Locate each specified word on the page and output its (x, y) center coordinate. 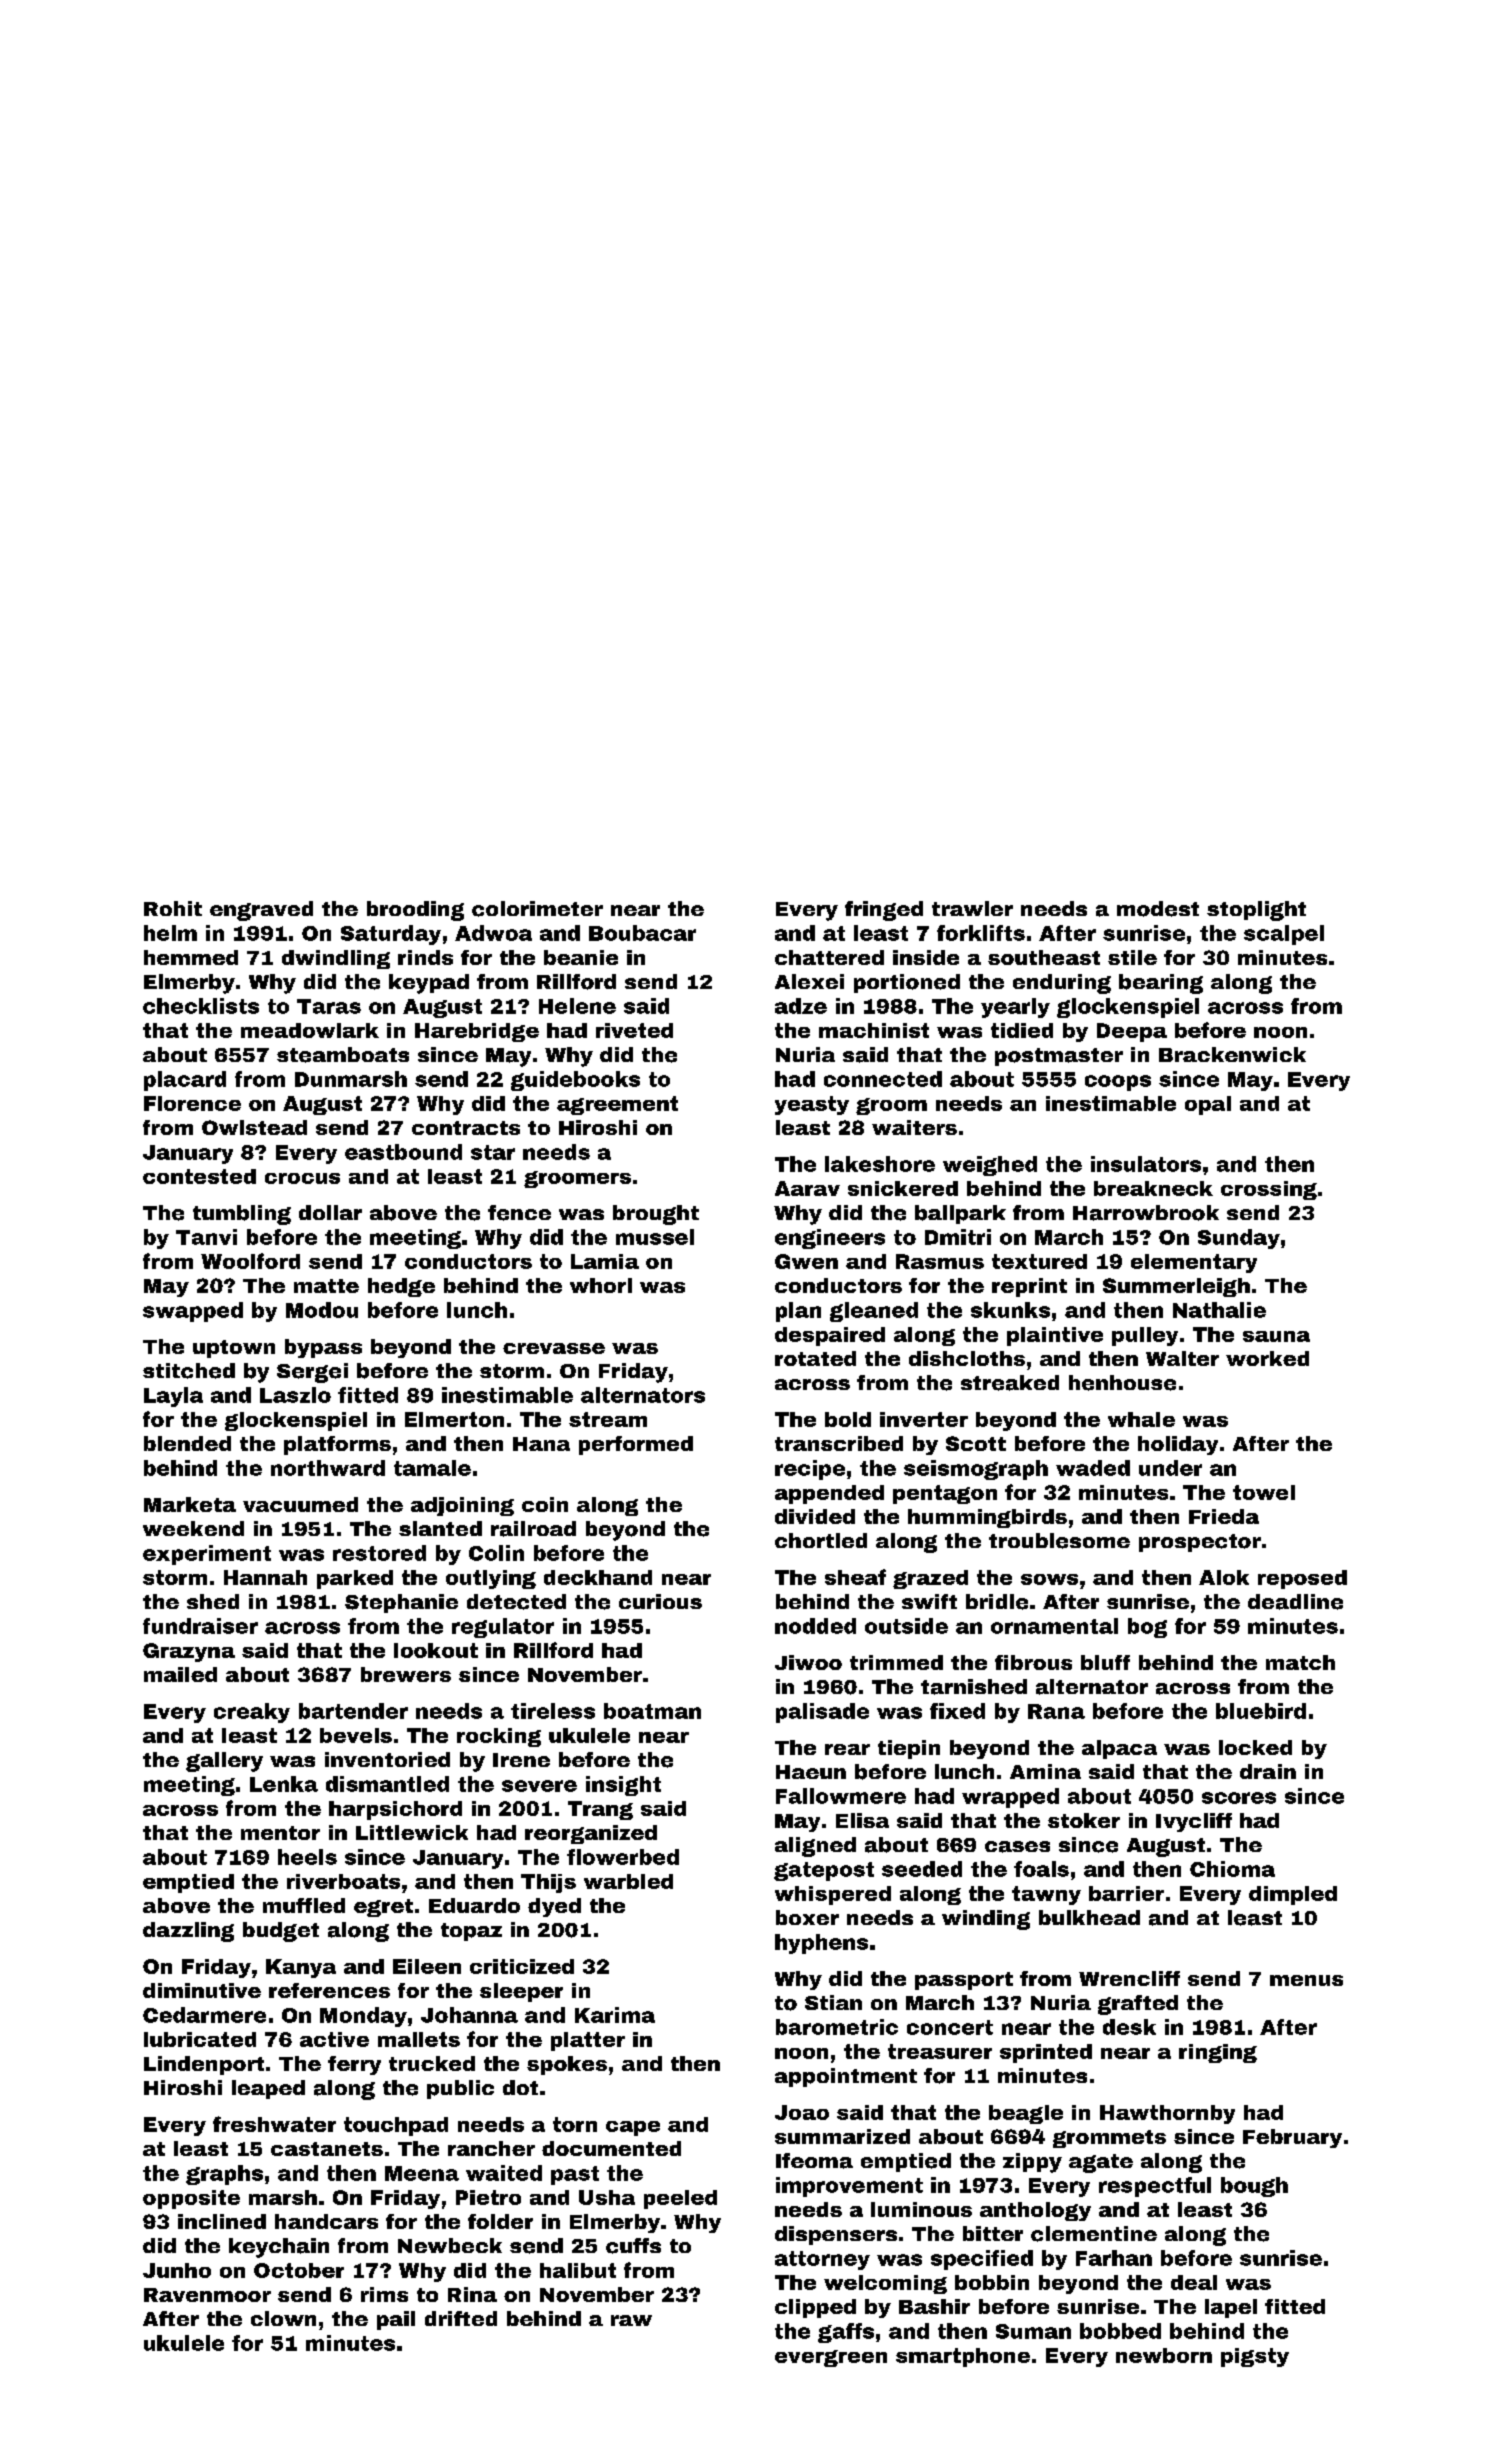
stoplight (1256, 911)
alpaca (1119, 1749)
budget (281, 1932)
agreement (617, 1105)
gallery (224, 1762)
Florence (192, 1103)
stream (608, 1419)
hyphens (821, 1944)
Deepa (1132, 1032)
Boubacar (642, 933)
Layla (173, 1397)
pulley (1145, 1336)
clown (283, 2318)
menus (1306, 1980)
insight (623, 1786)
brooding (415, 911)
